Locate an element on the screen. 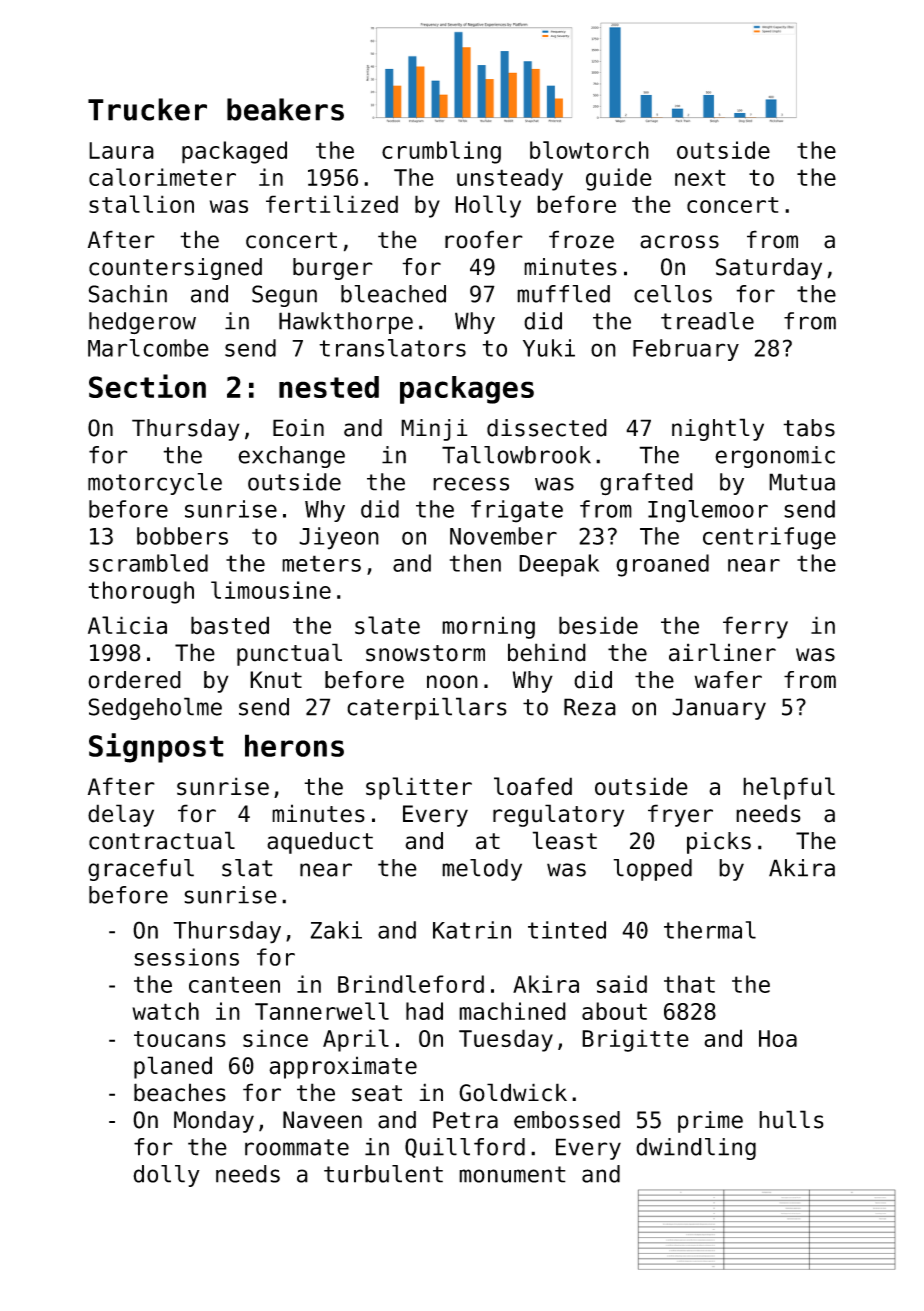 This screenshot has width=924, height=1311. next is located at coordinates (700, 177).
